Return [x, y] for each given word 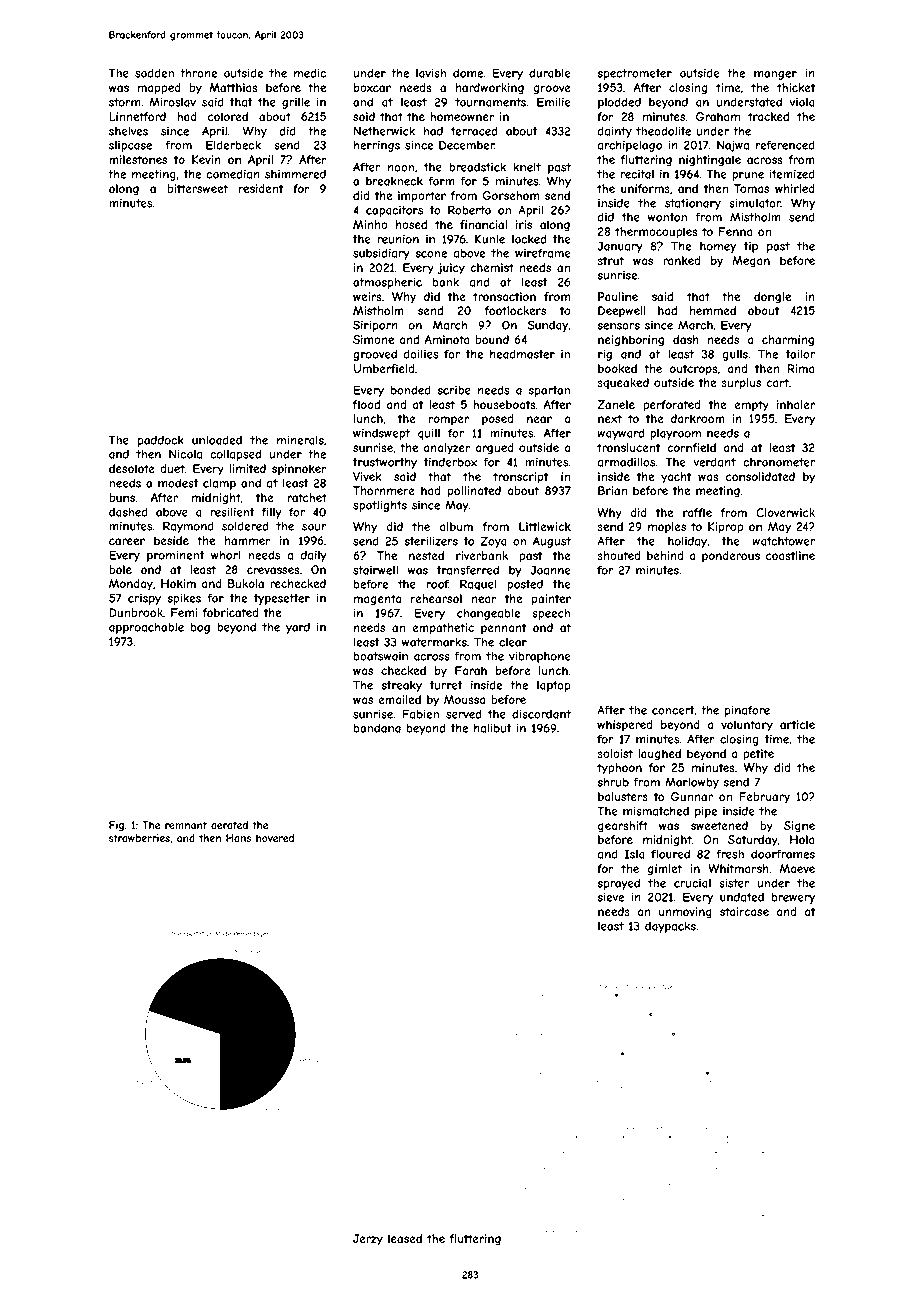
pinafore [747, 711]
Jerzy [368, 1240]
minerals [300, 440]
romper [449, 420]
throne [198, 73]
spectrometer [634, 74]
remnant [186, 825]
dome [468, 73]
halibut [493, 728]
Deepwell [622, 311]
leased [405, 1238]
